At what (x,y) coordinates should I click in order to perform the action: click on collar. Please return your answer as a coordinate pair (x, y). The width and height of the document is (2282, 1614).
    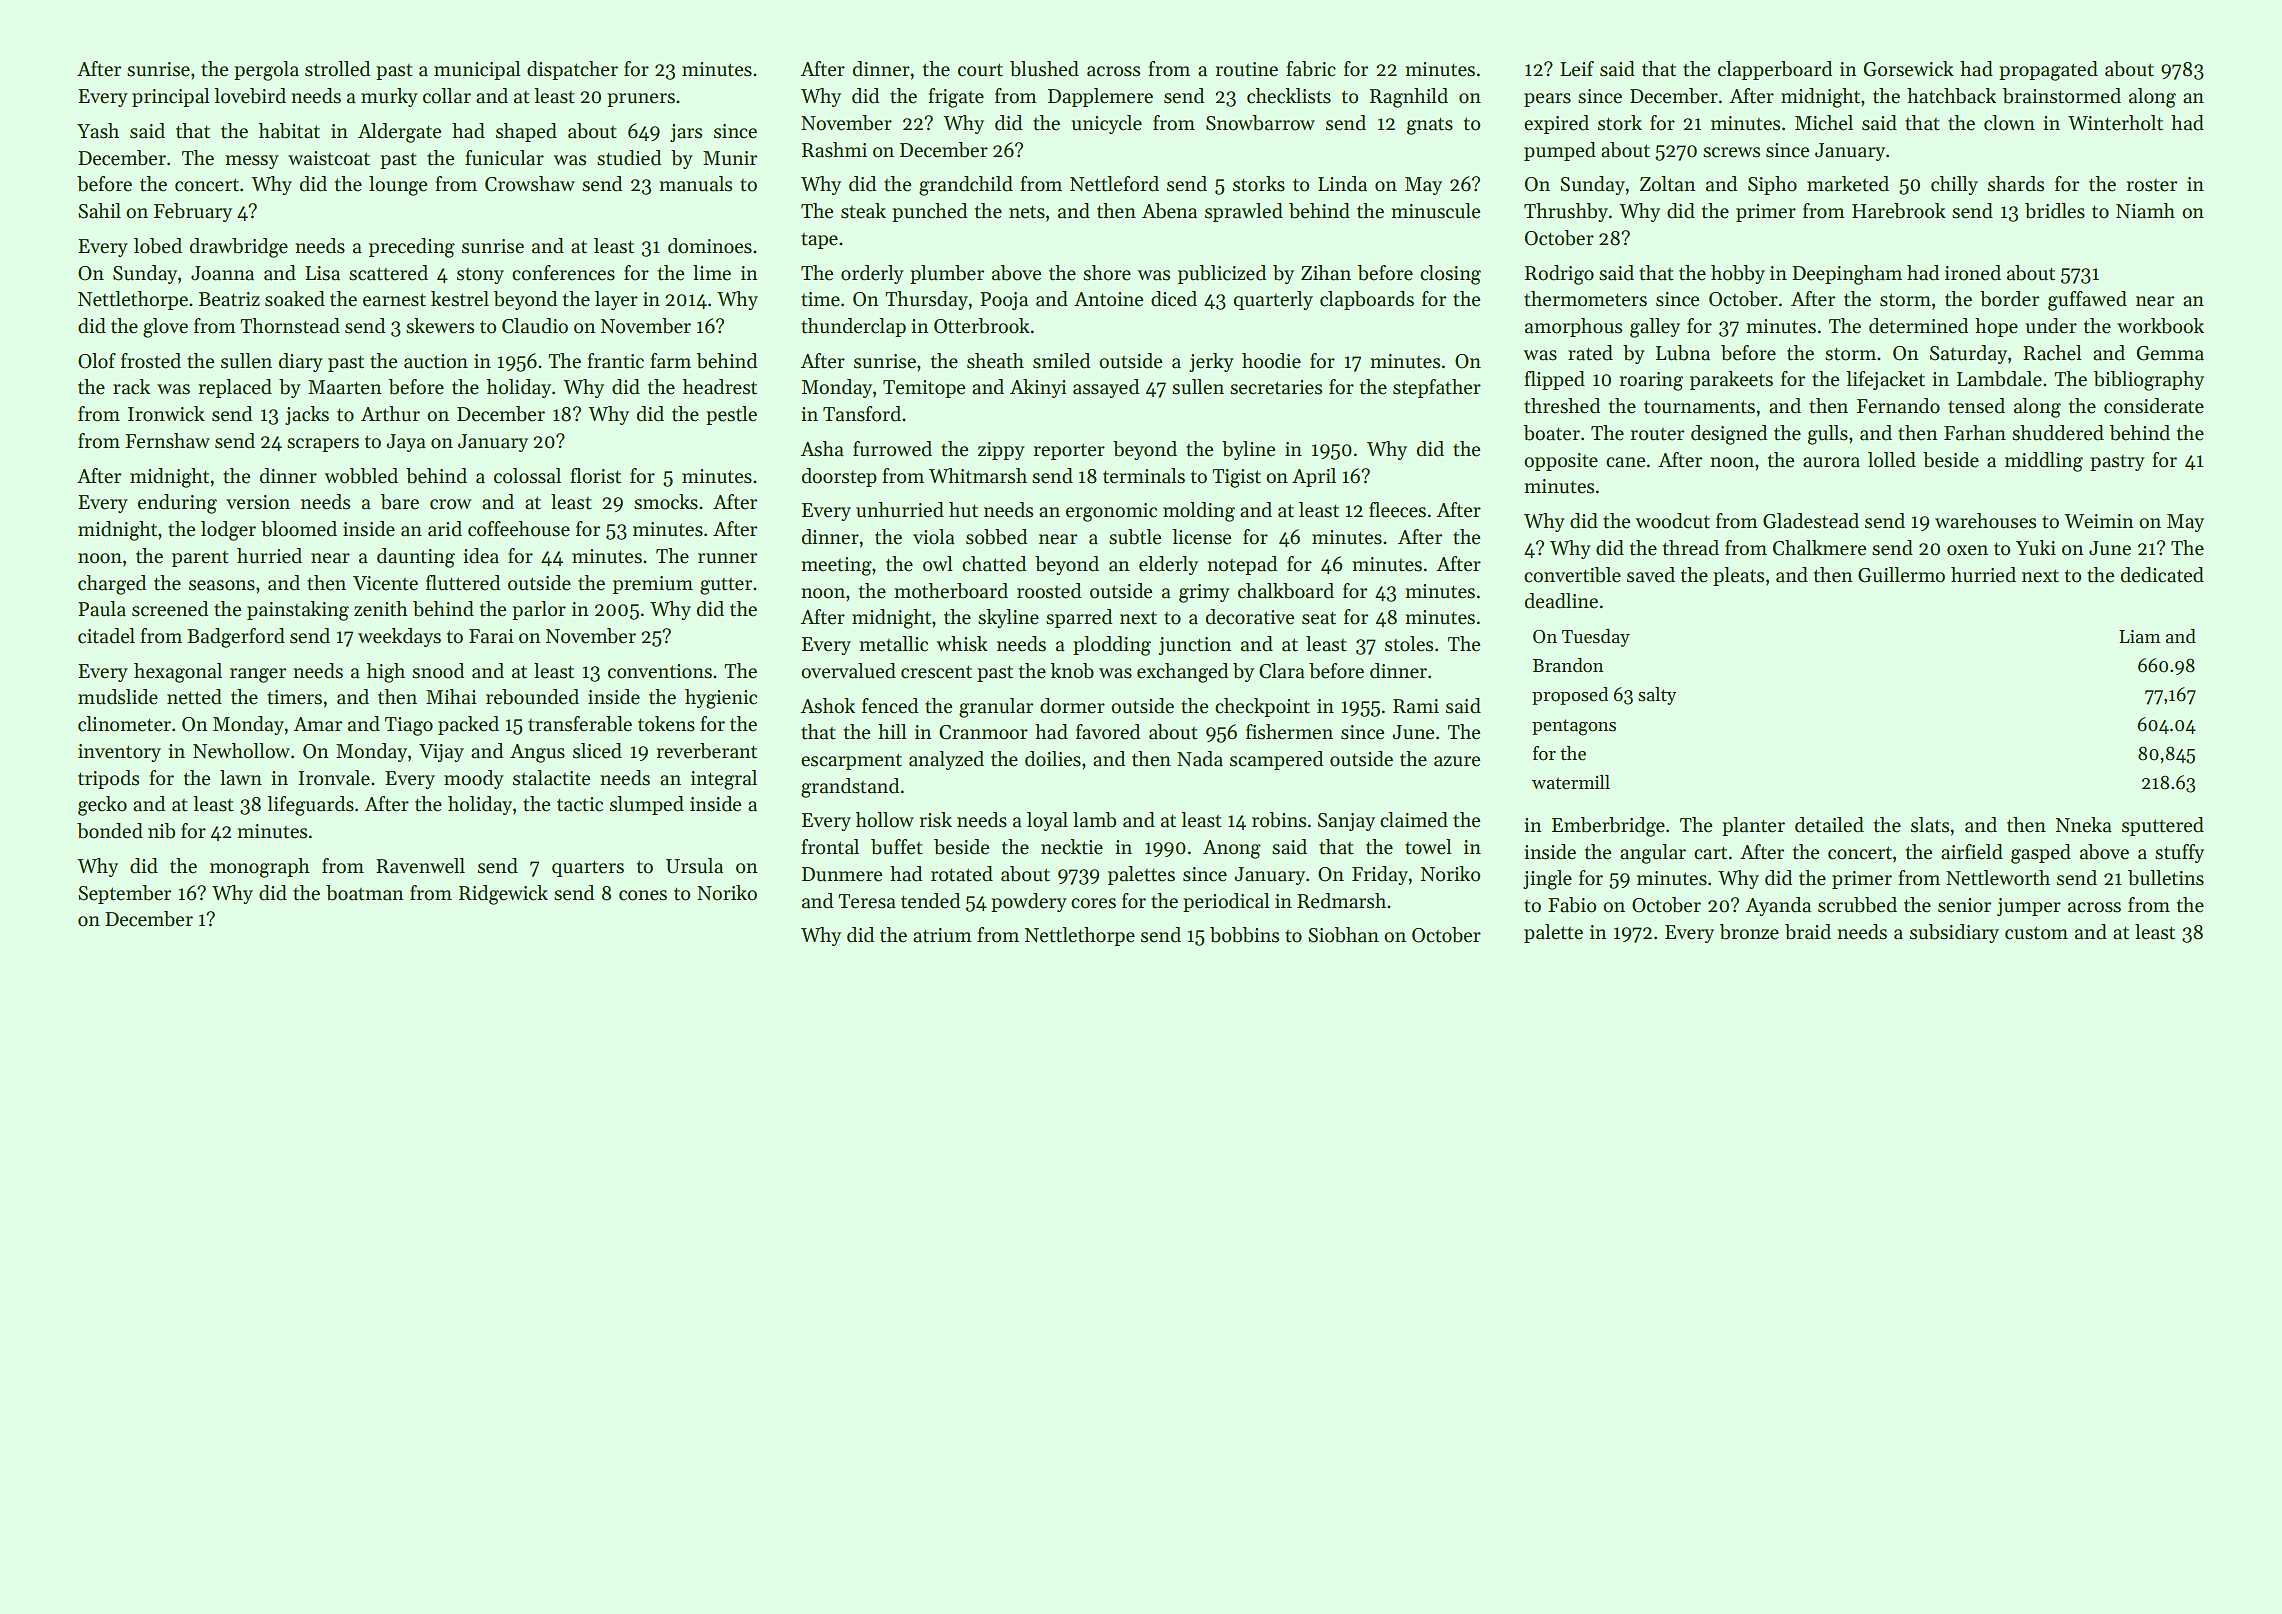
    Looking at the image, I should click on (447, 96).
